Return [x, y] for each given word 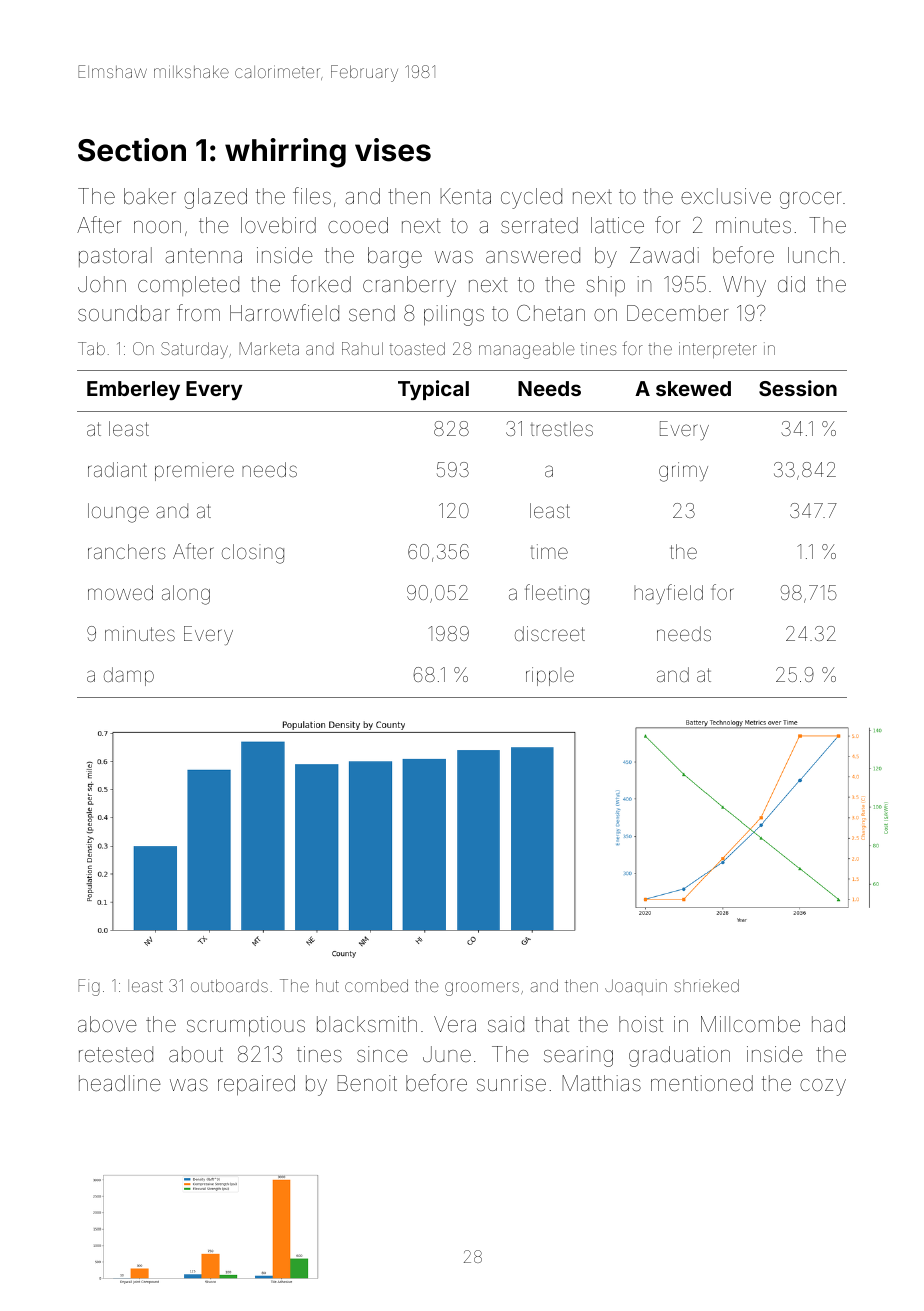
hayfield [668, 594]
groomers [482, 989]
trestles [561, 428]
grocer [811, 200]
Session [798, 388]
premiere [194, 471]
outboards [229, 985]
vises [393, 150]
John [102, 284]
